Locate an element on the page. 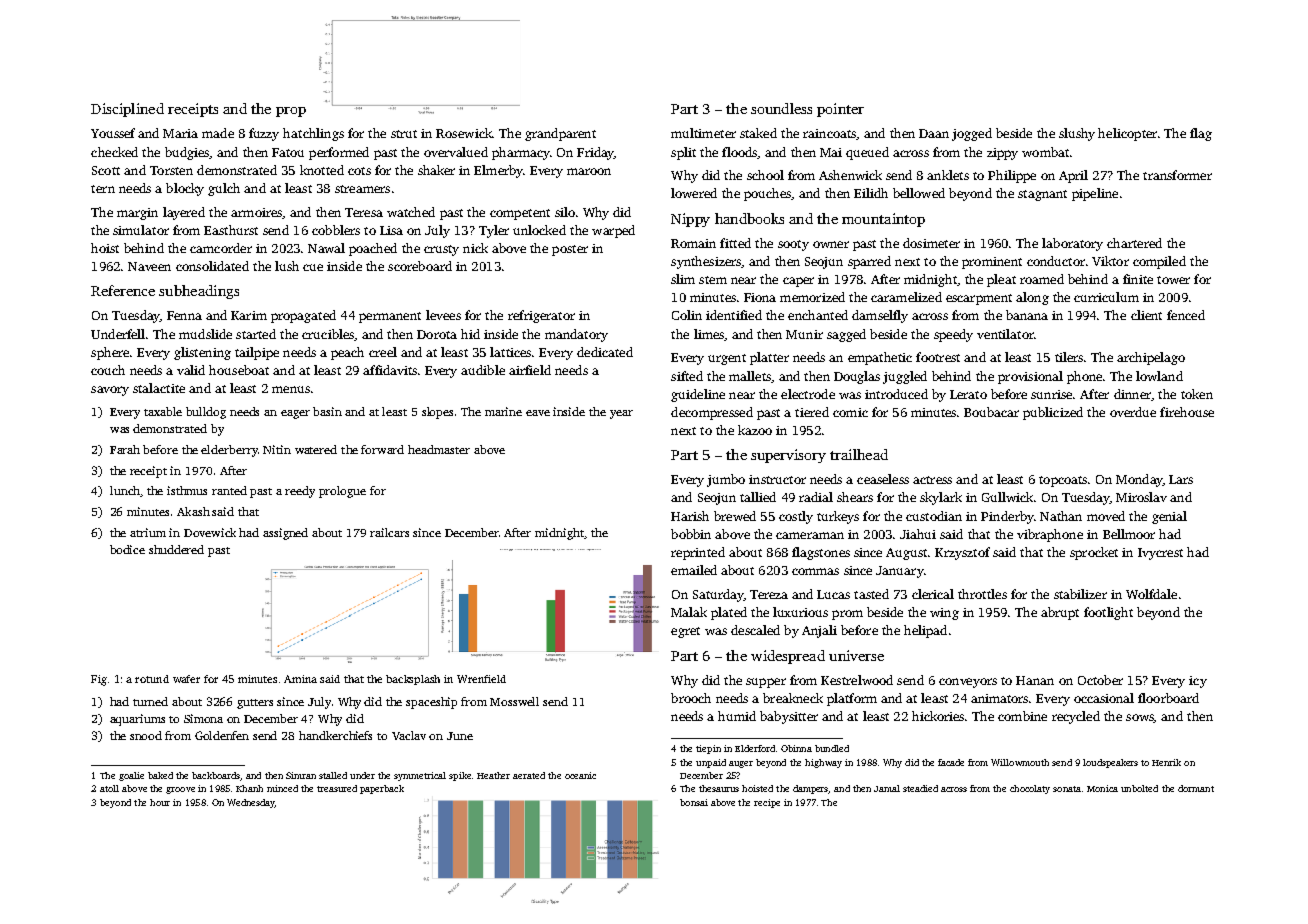  Amina is located at coordinates (300, 679).
